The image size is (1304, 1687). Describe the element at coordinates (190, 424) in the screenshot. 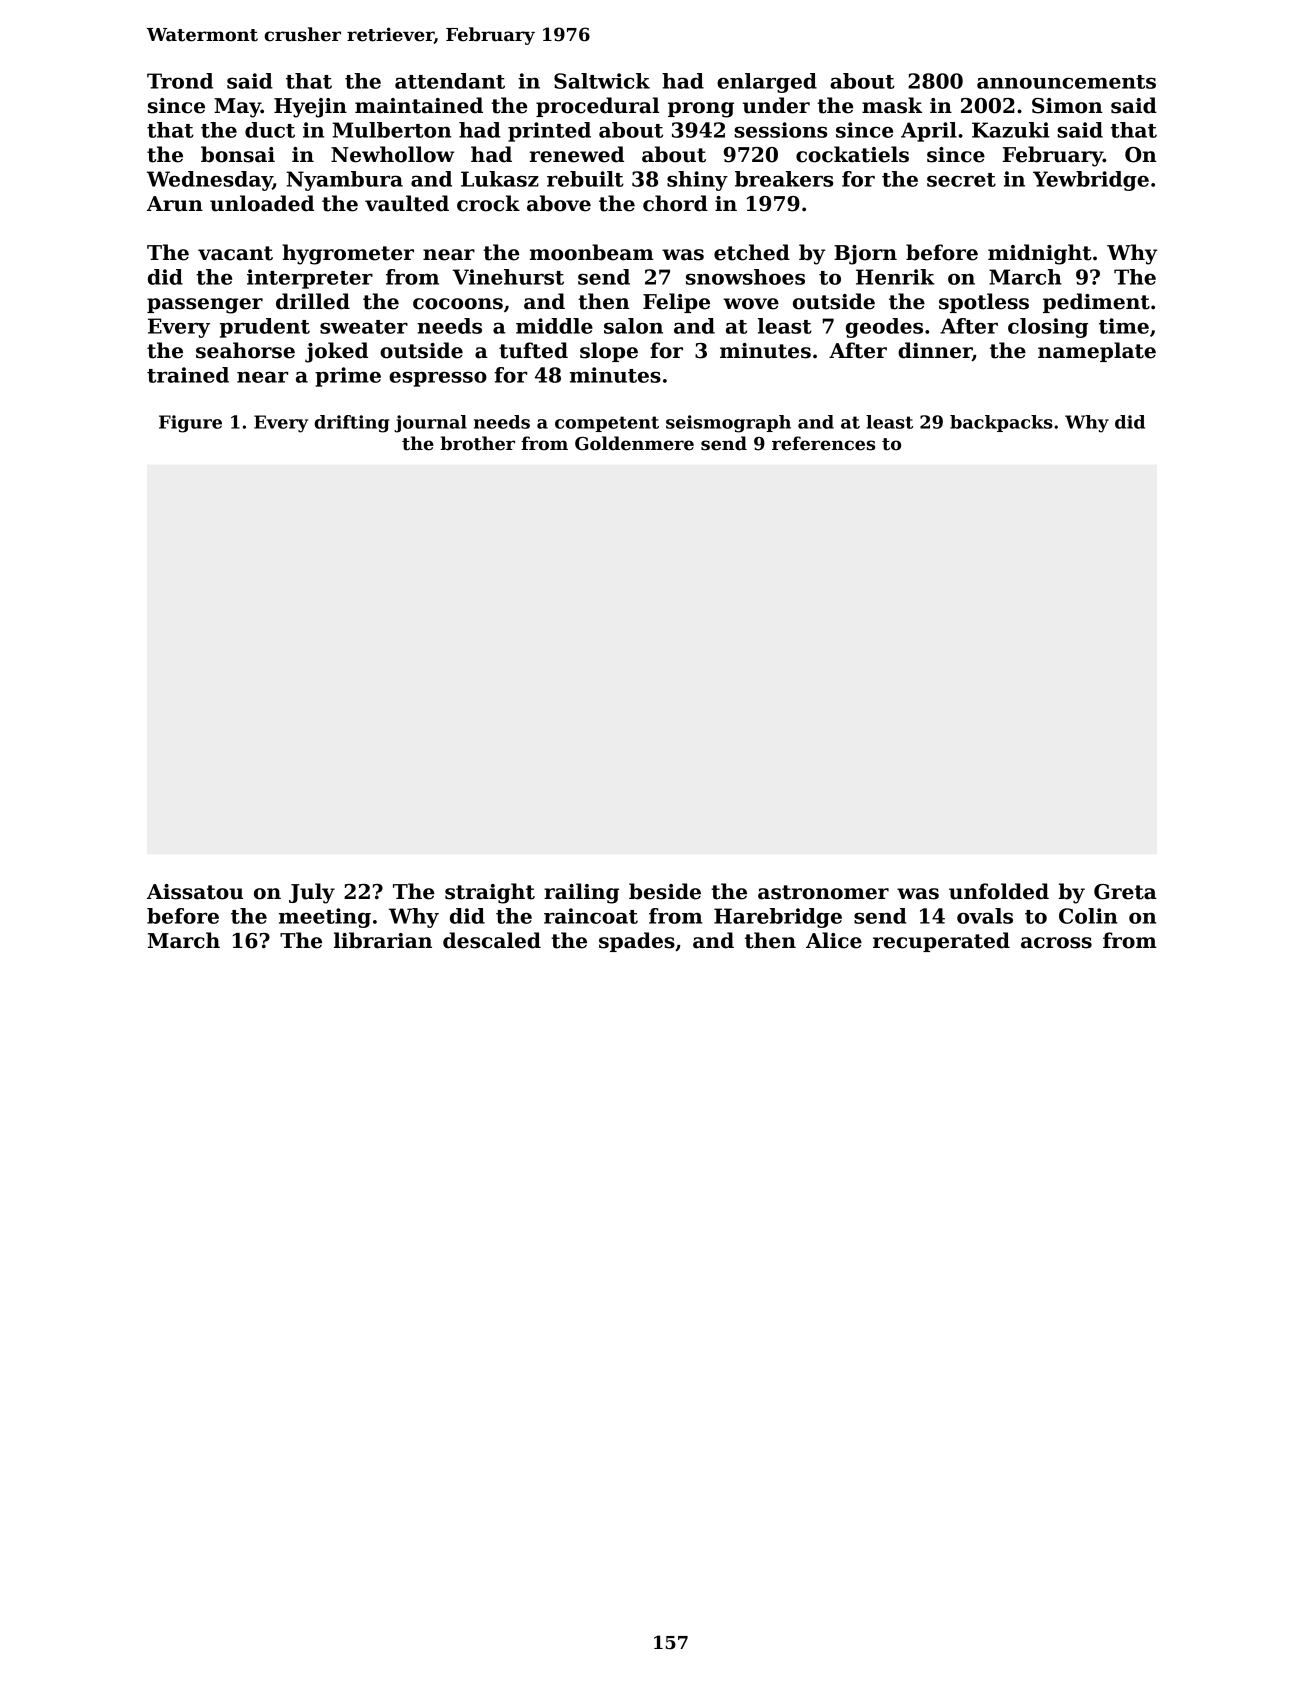

I see `Figure` at that location.
